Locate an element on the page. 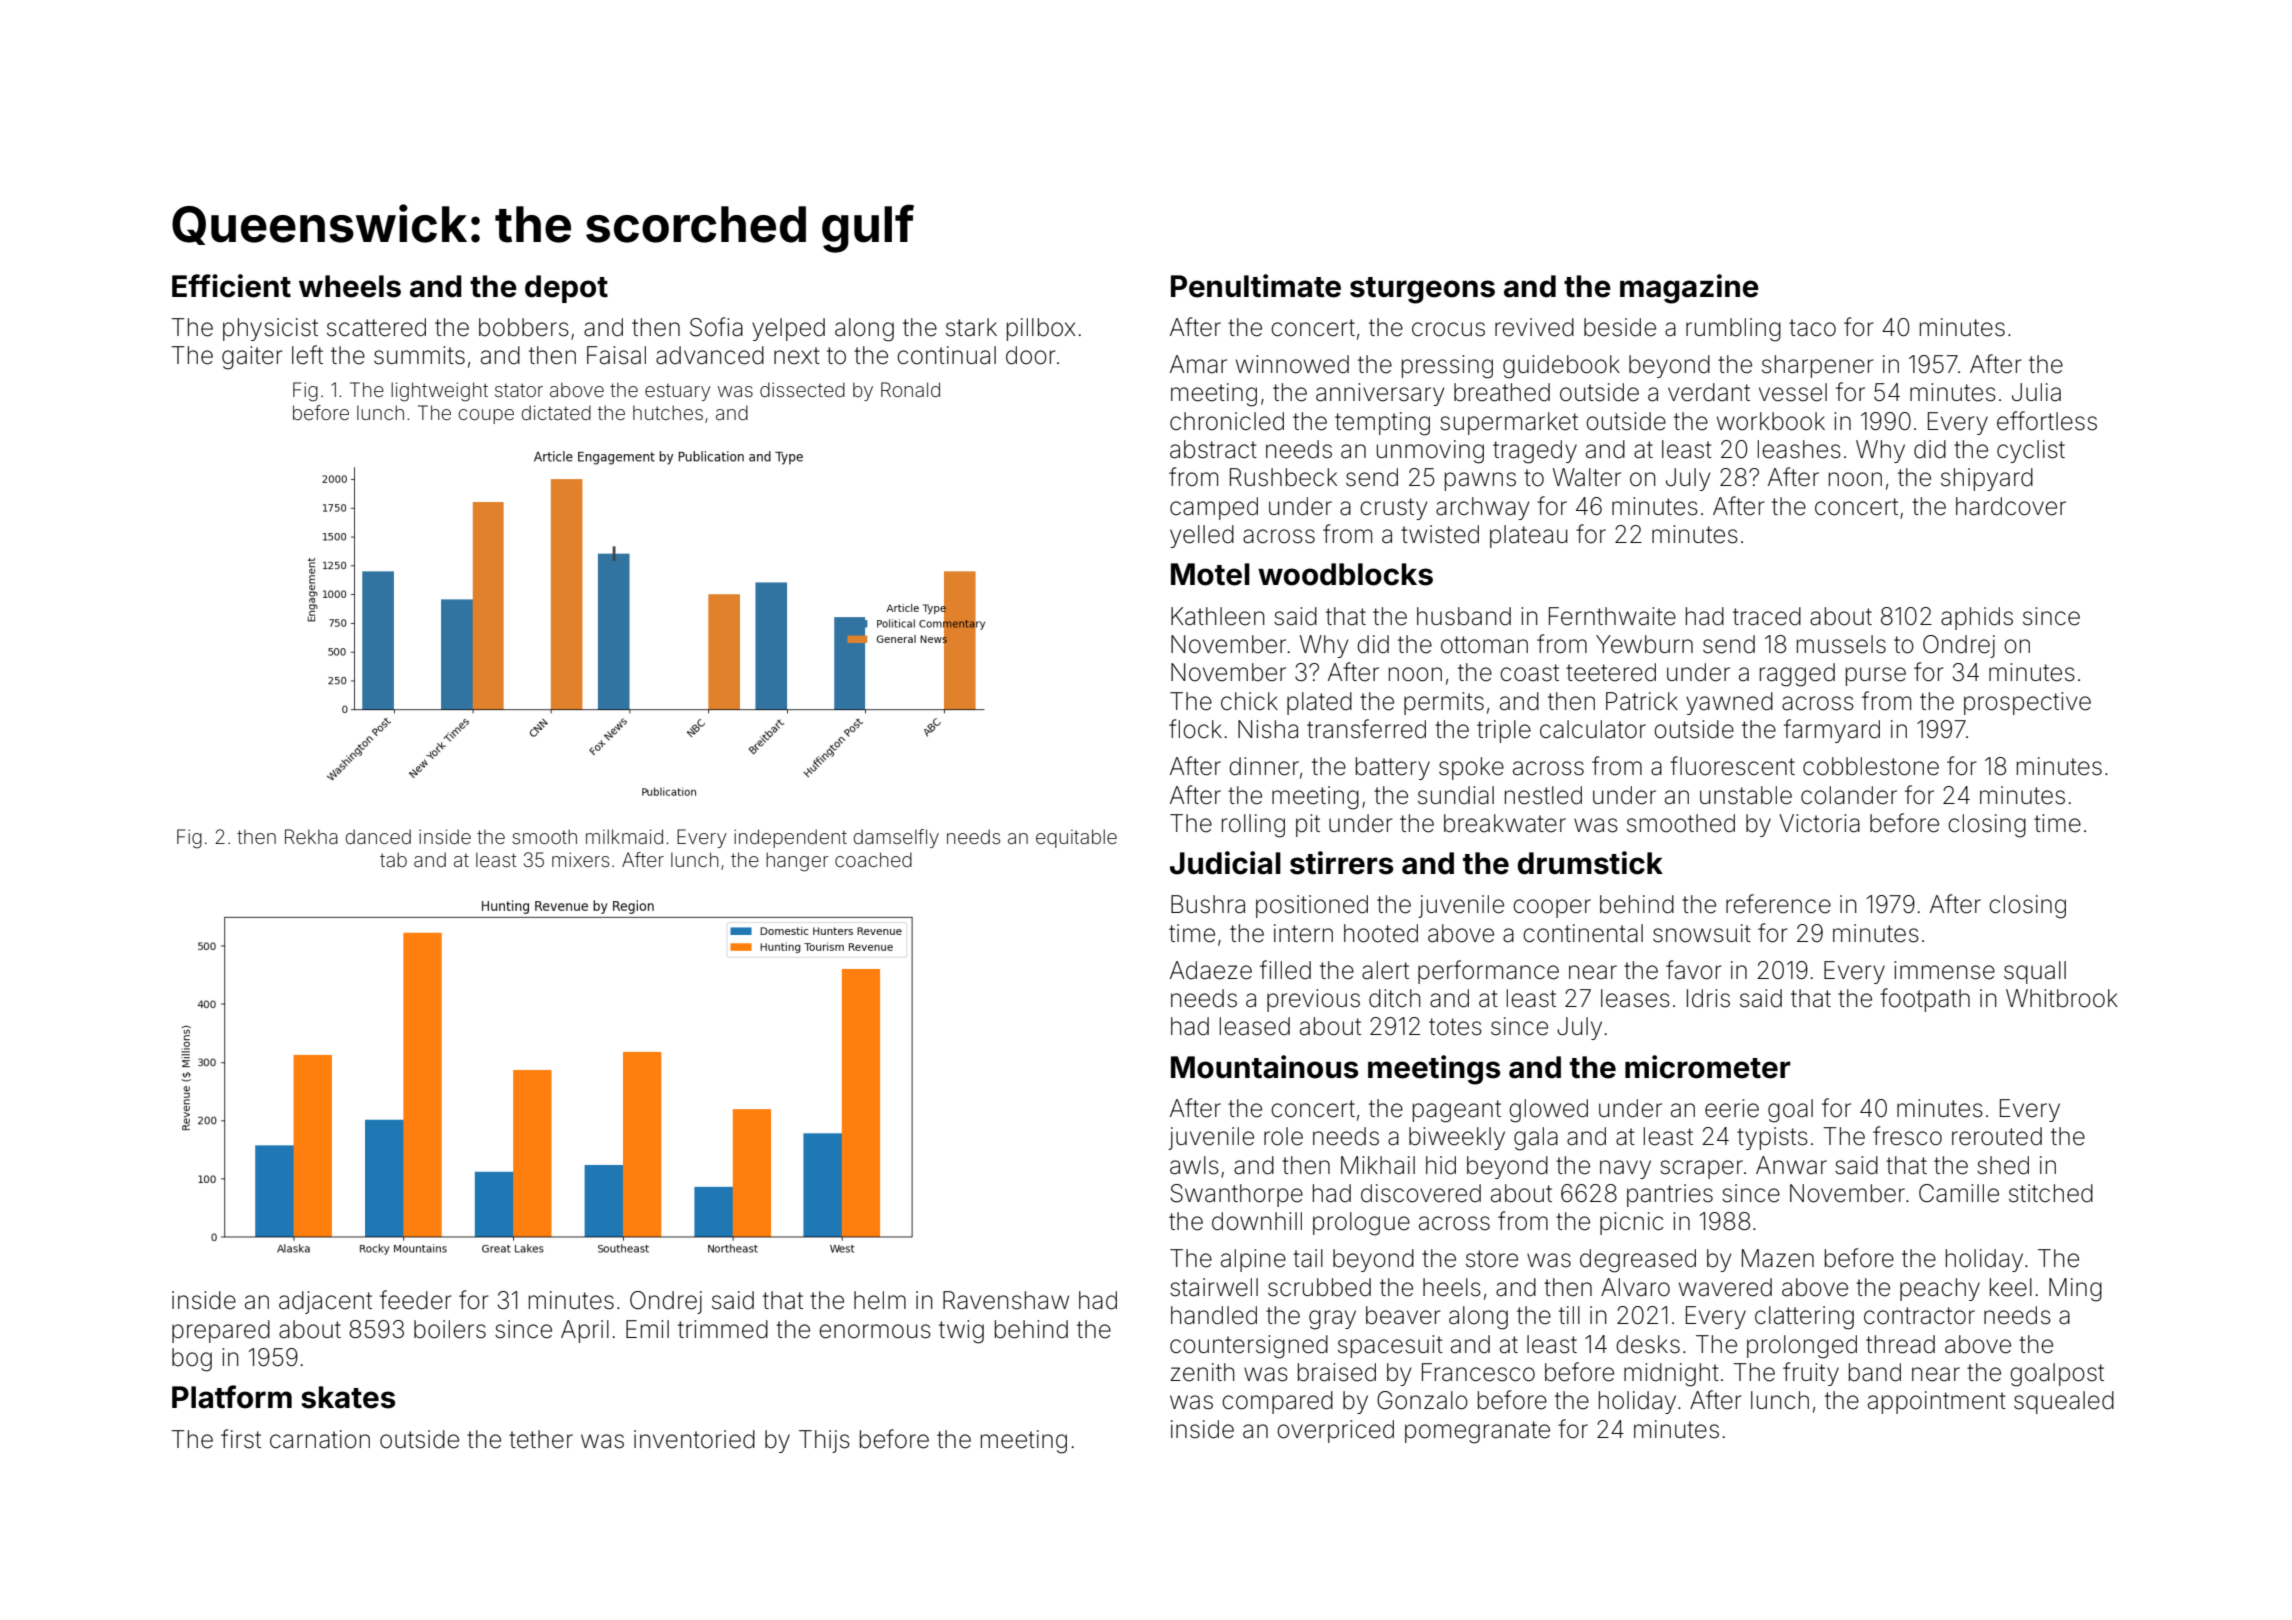 Image resolution: width=2292 pixels, height=1620 pixels. taco is located at coordinates (1812, 328).
